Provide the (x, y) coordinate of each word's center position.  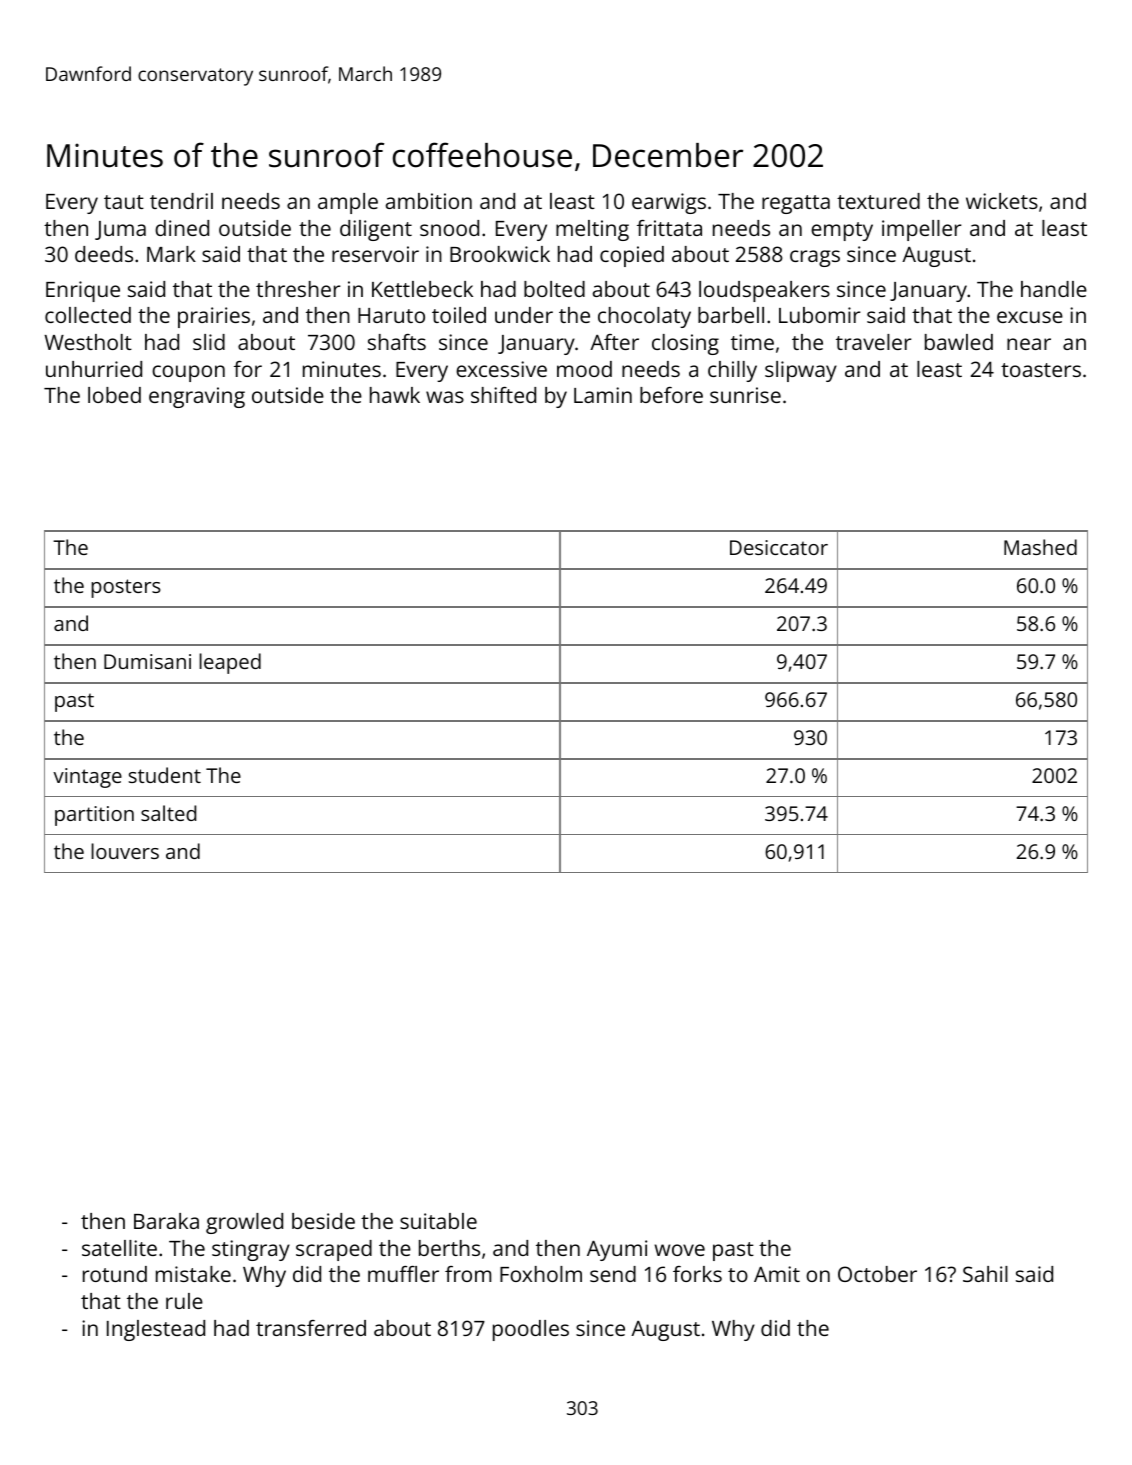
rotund (115, 1274)
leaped (230, 663)
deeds (104, 254)
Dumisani (147, 661)
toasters (1041, 370)
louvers (125, 851)
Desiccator (779, 547)
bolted (554, 289)
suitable (438, 1221)
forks (697, 1274)
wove (679, 1250)
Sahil (985, 1274)
